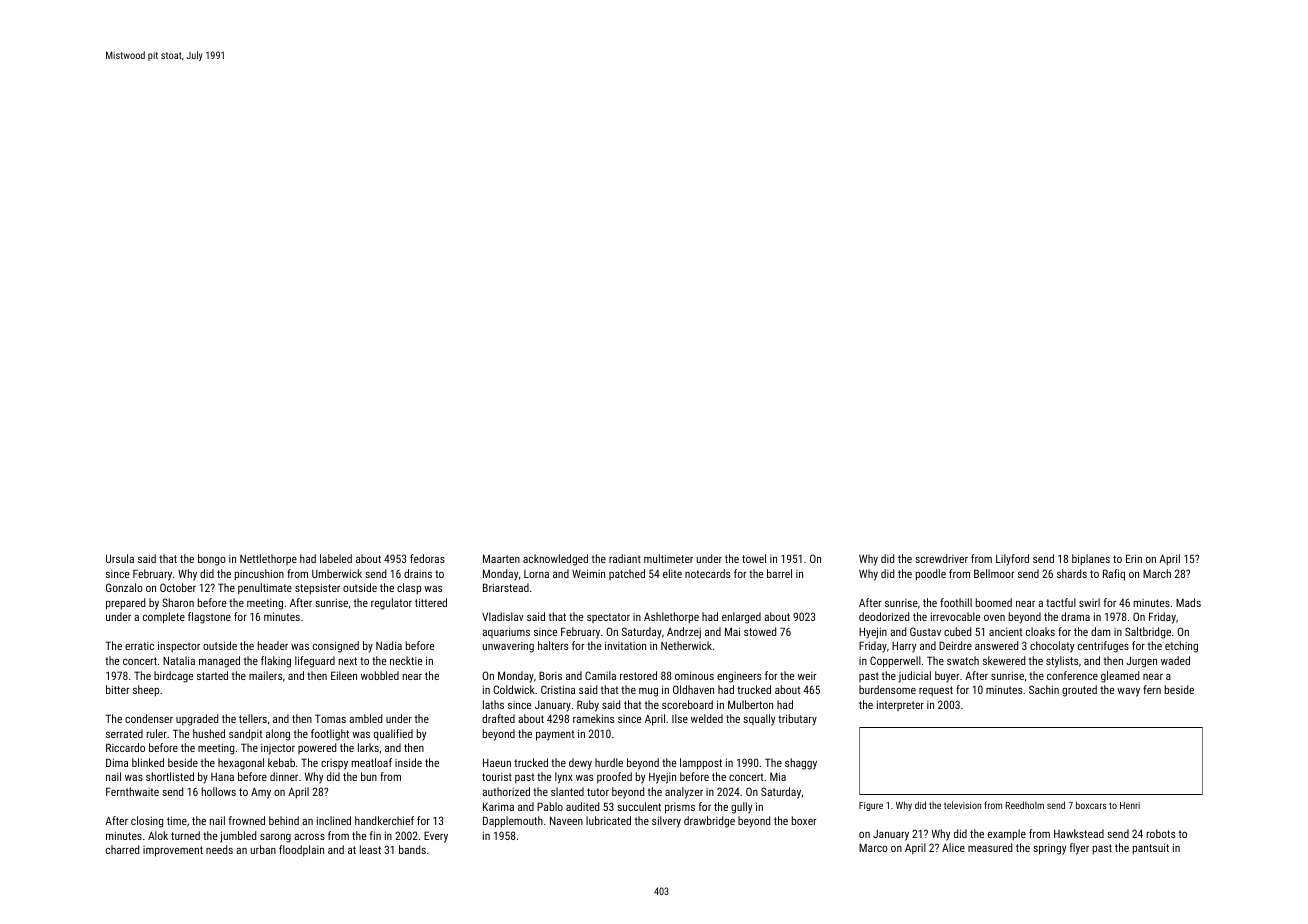  I want to click on radiant, so click(625, 558).
